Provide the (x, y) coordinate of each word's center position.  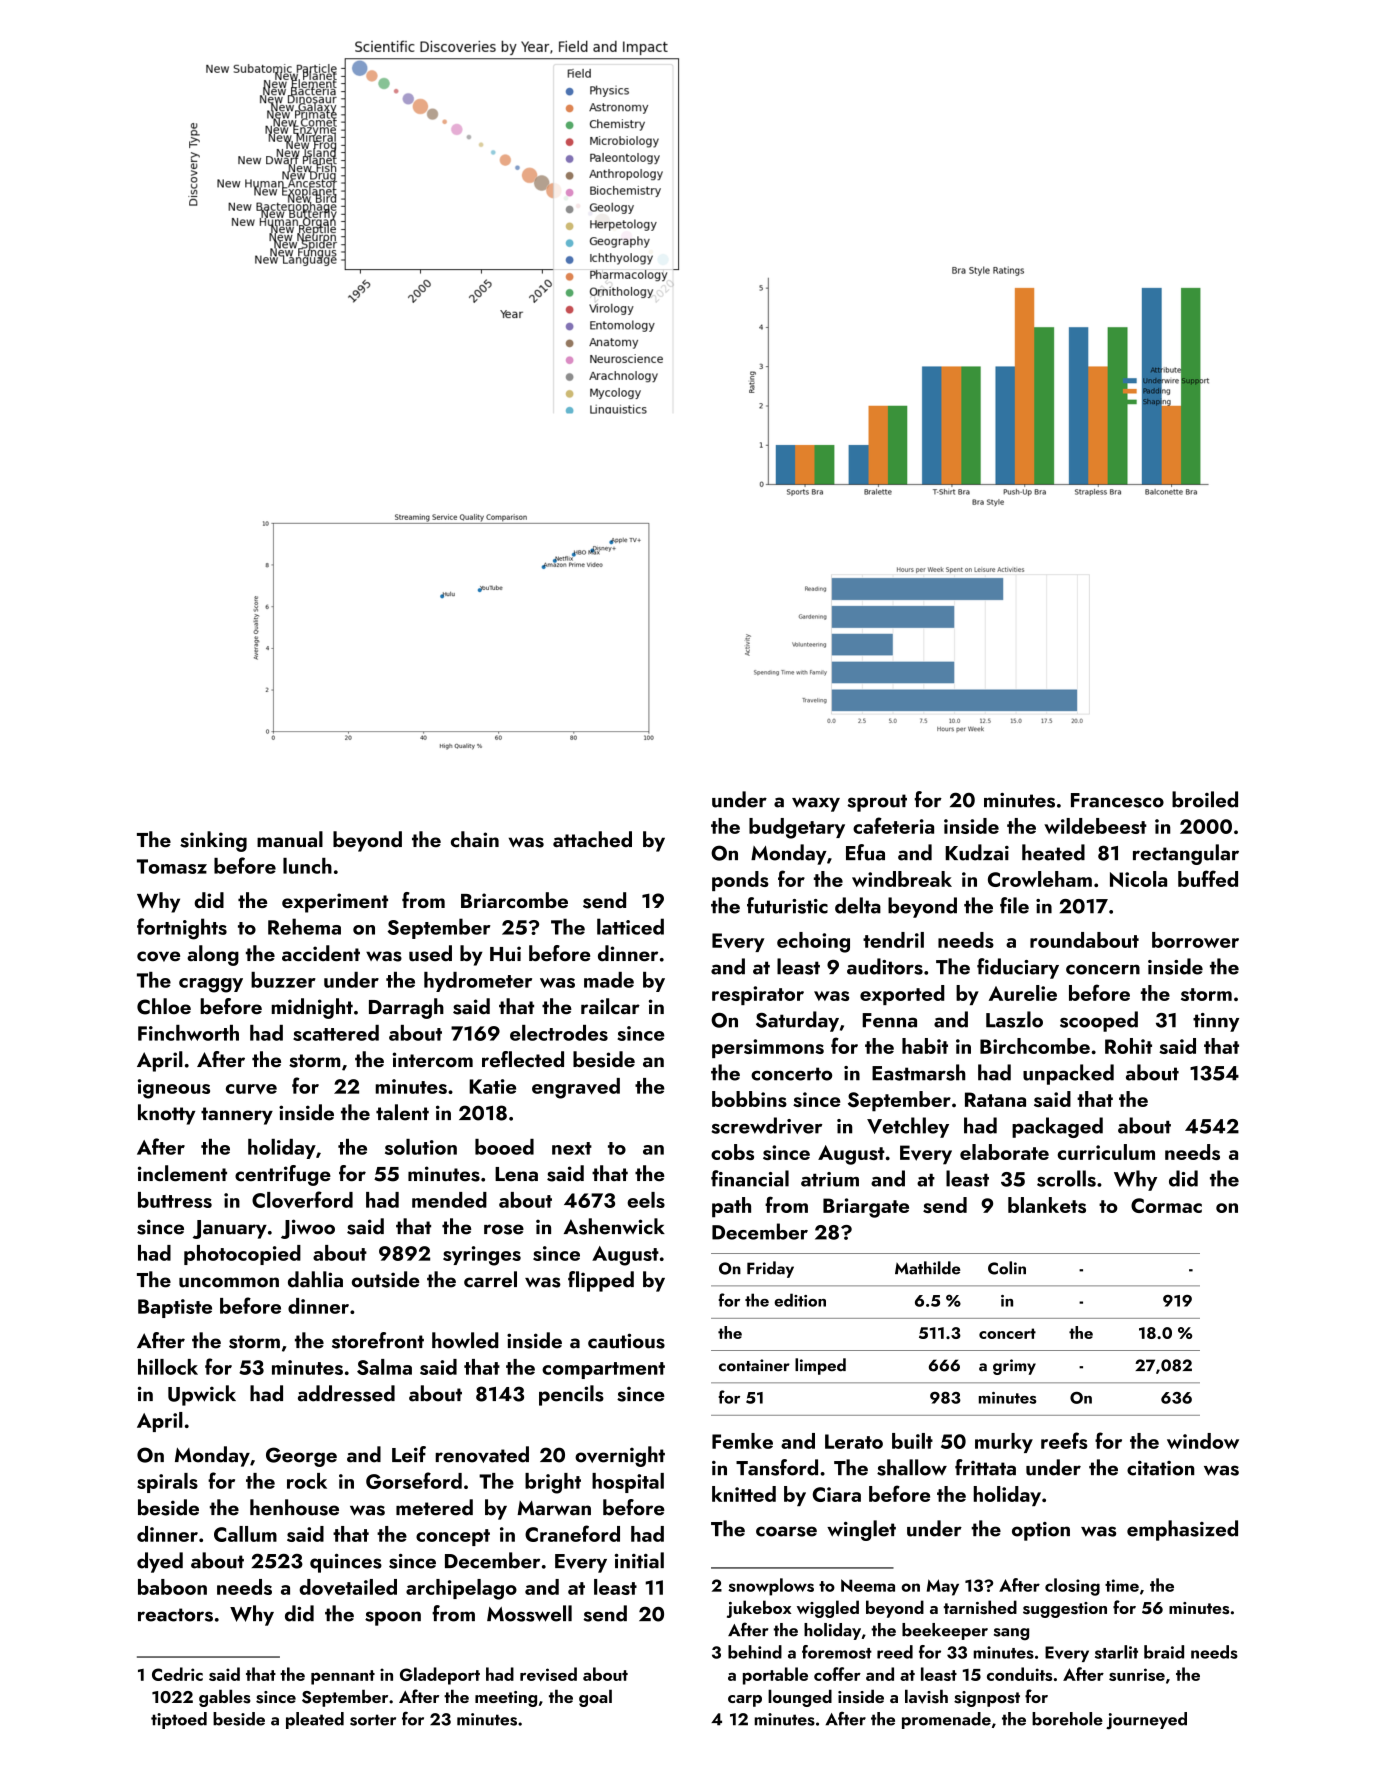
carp (745, 1701)
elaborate (1004, 1152)
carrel (490, 1279)
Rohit (1128, 1046)
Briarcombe (514, 900)
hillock (168, 1367)
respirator (758, 995)
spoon (393, 1618)
